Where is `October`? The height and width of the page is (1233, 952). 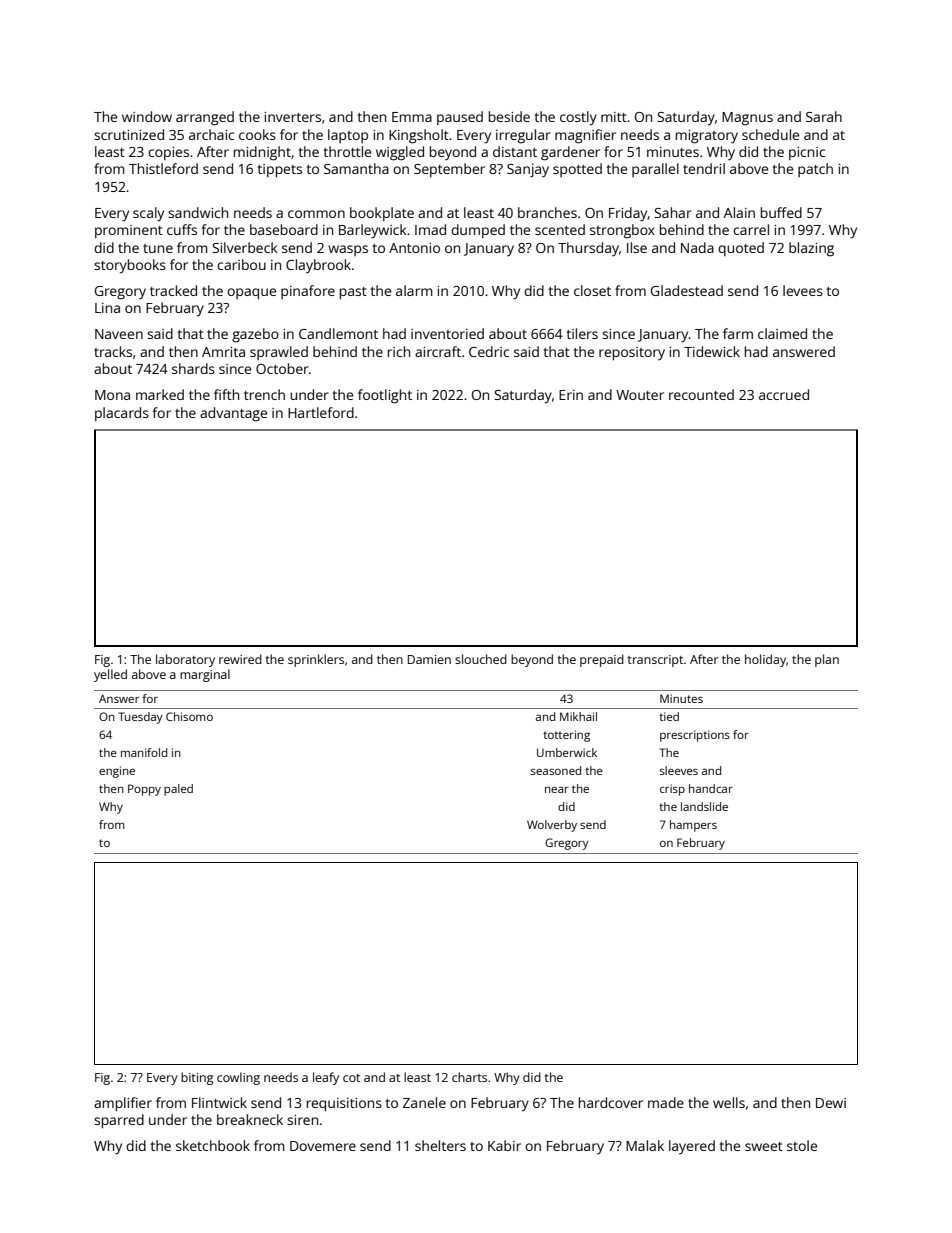
October is located at coordinates (282, 368).
